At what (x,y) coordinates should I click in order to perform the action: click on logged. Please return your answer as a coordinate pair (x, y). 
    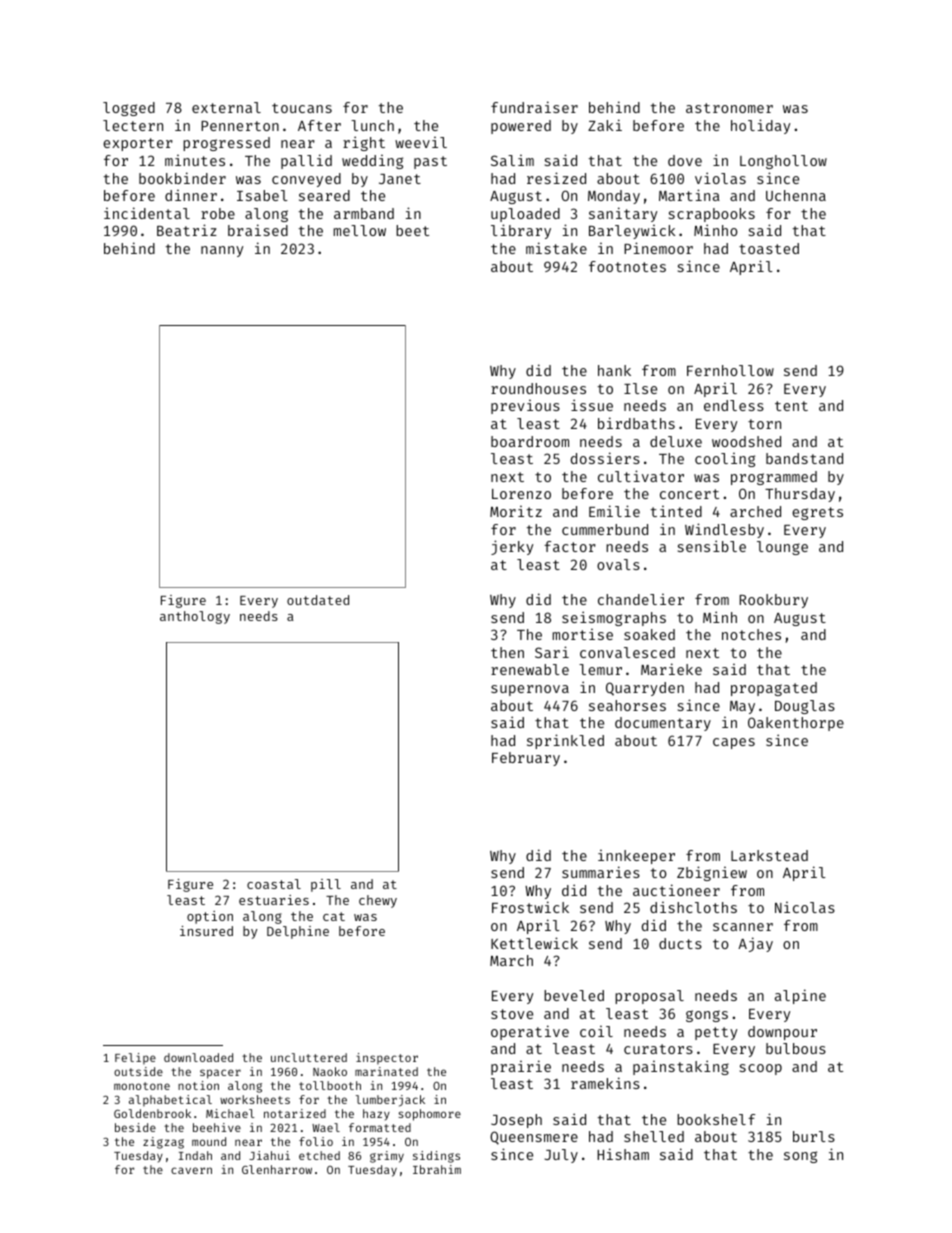
    Looking at the image, I should click on (129, 109).
